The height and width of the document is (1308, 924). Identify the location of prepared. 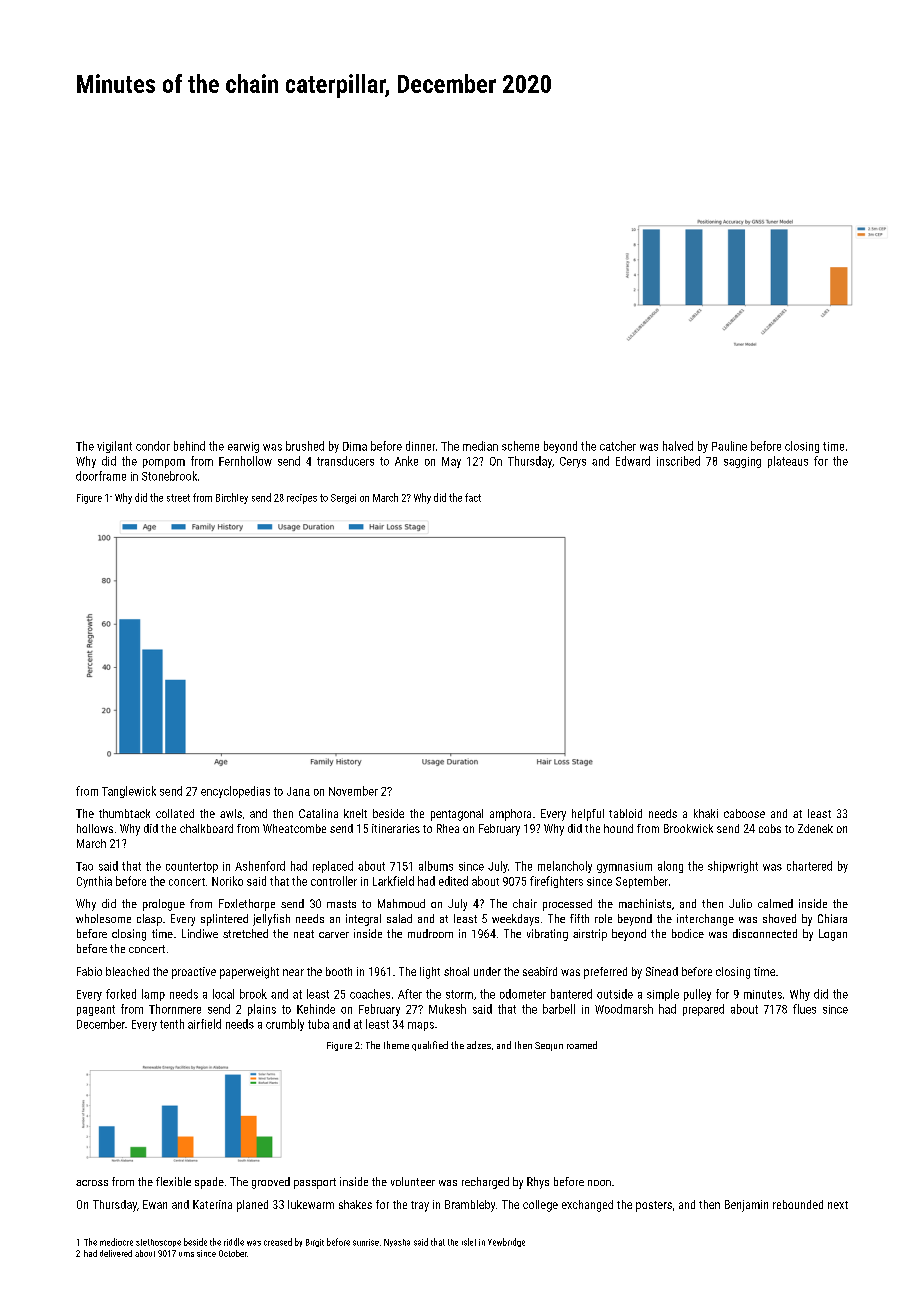
(703, 1010).
